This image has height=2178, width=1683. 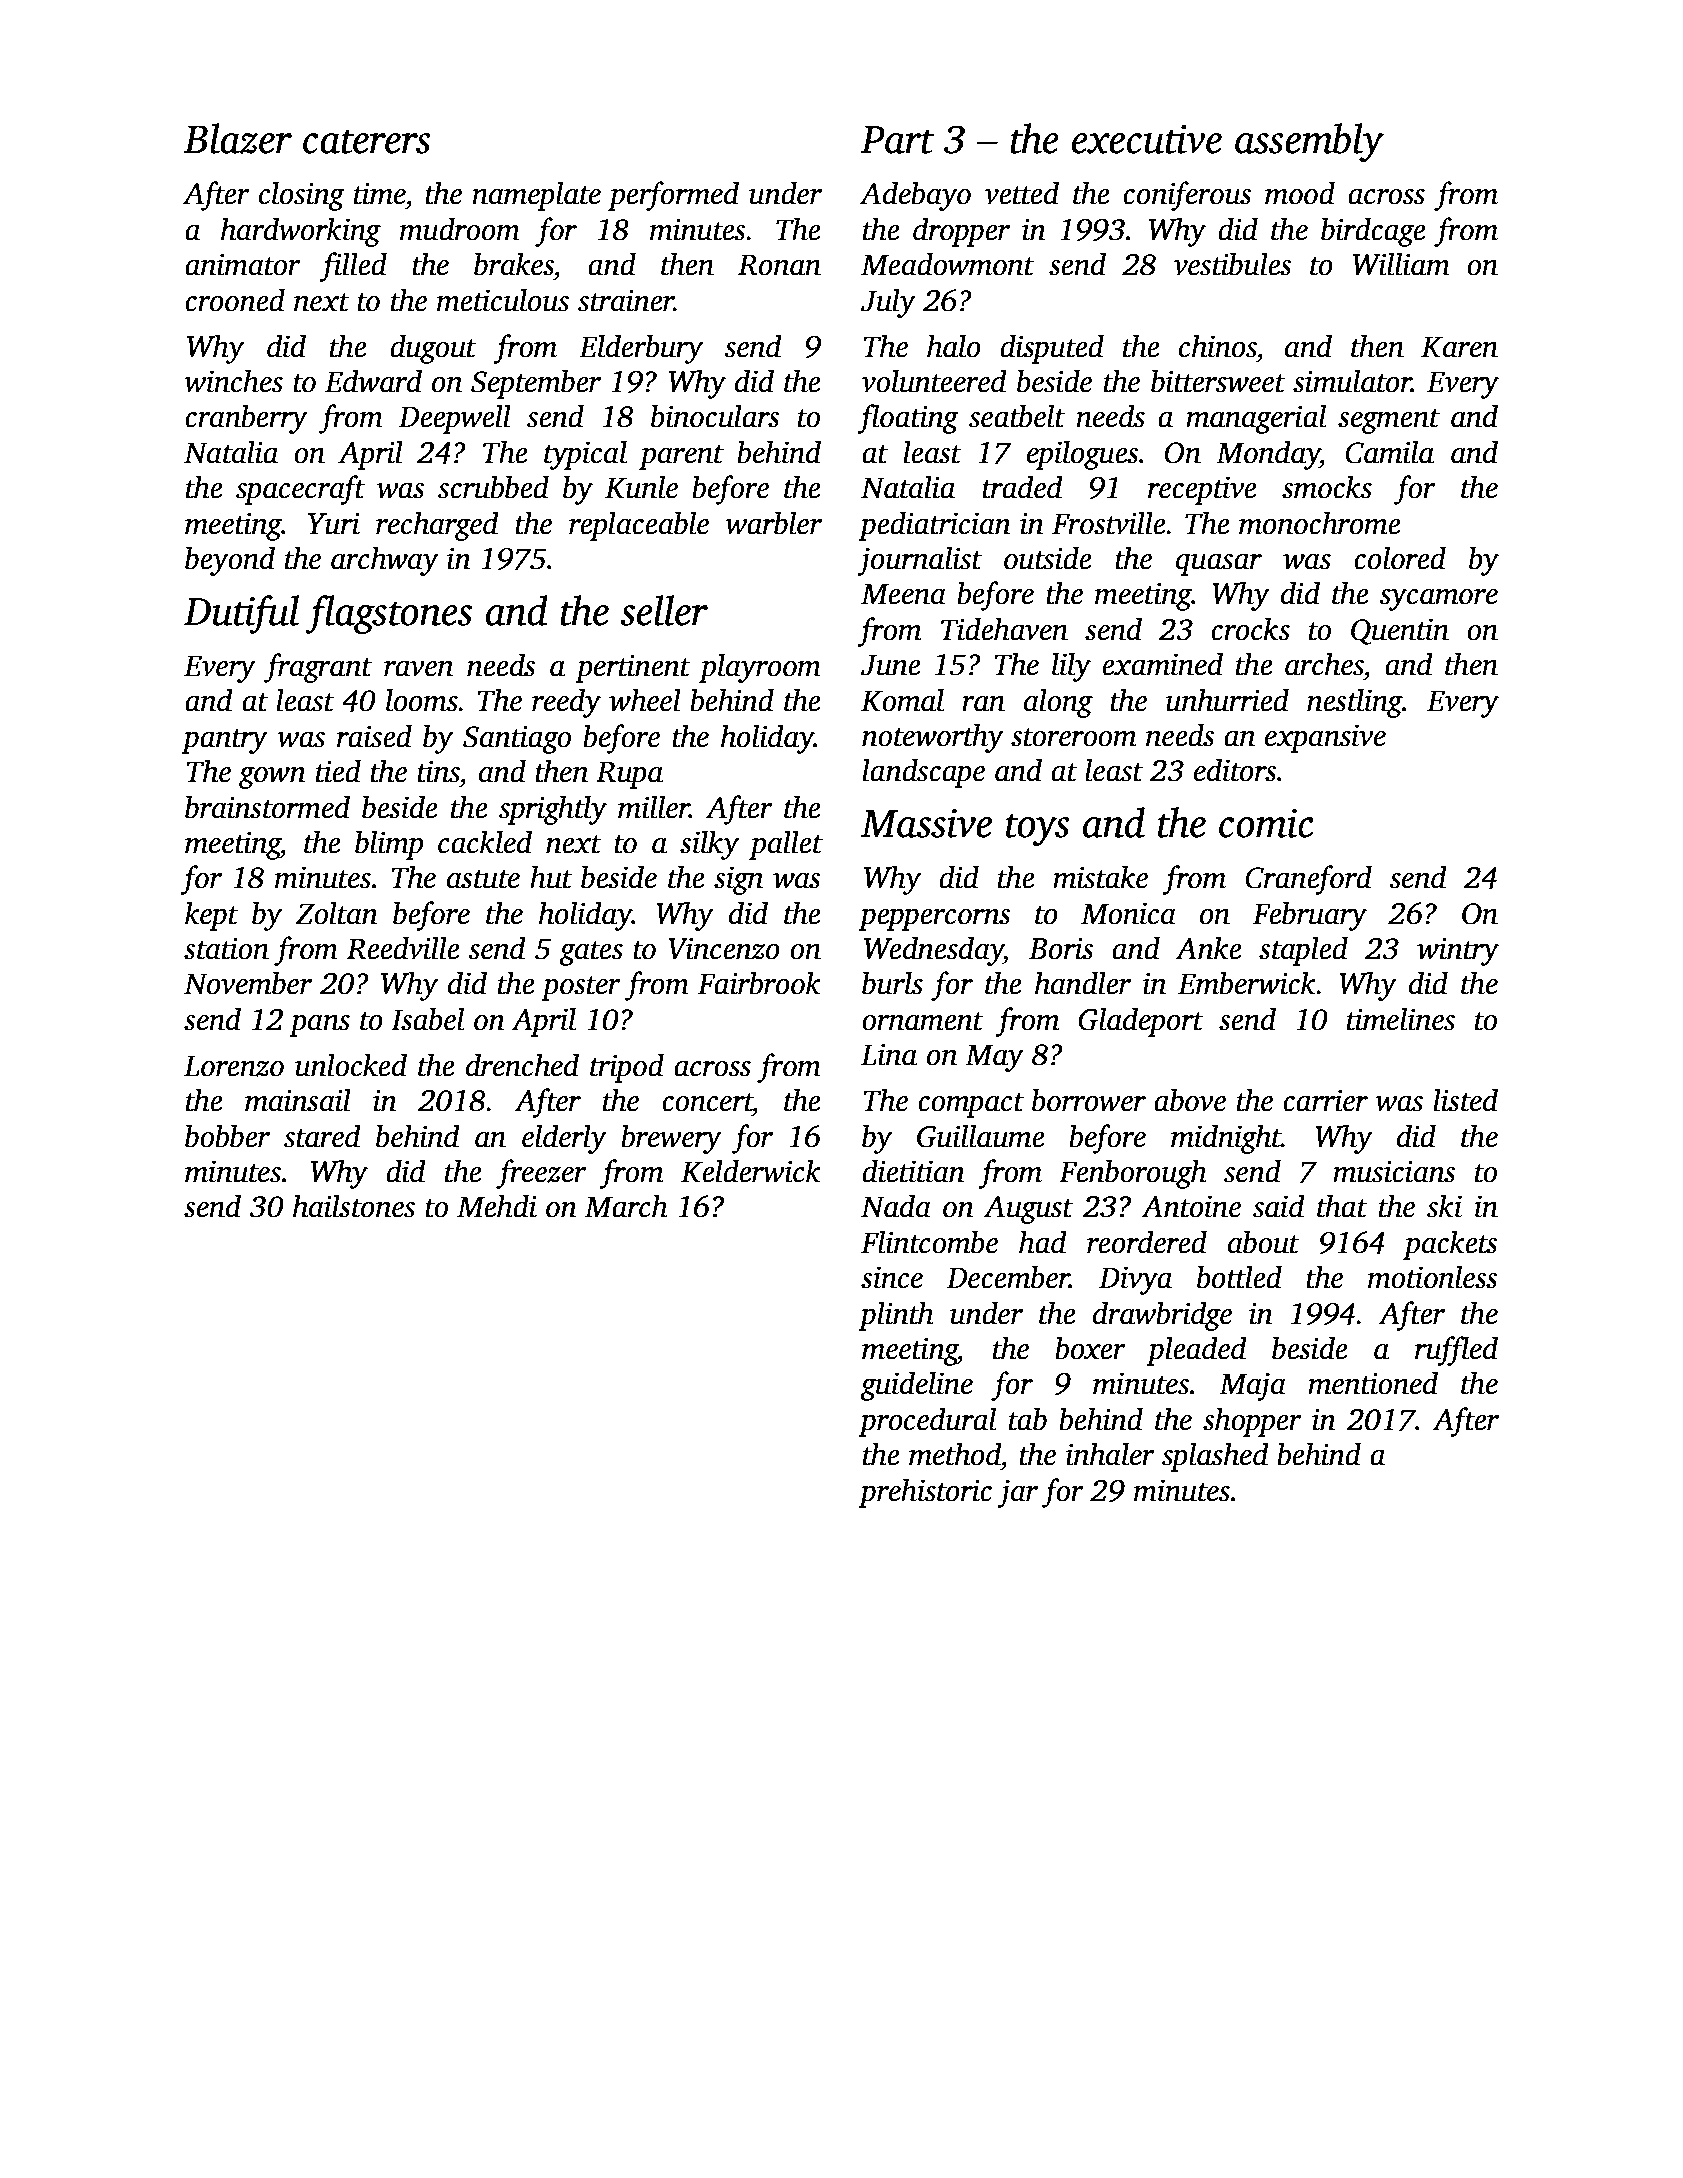 What do you see at coordinates (238, 138) in the image?
I see `Blazer` at bounding box center [238, 138].
